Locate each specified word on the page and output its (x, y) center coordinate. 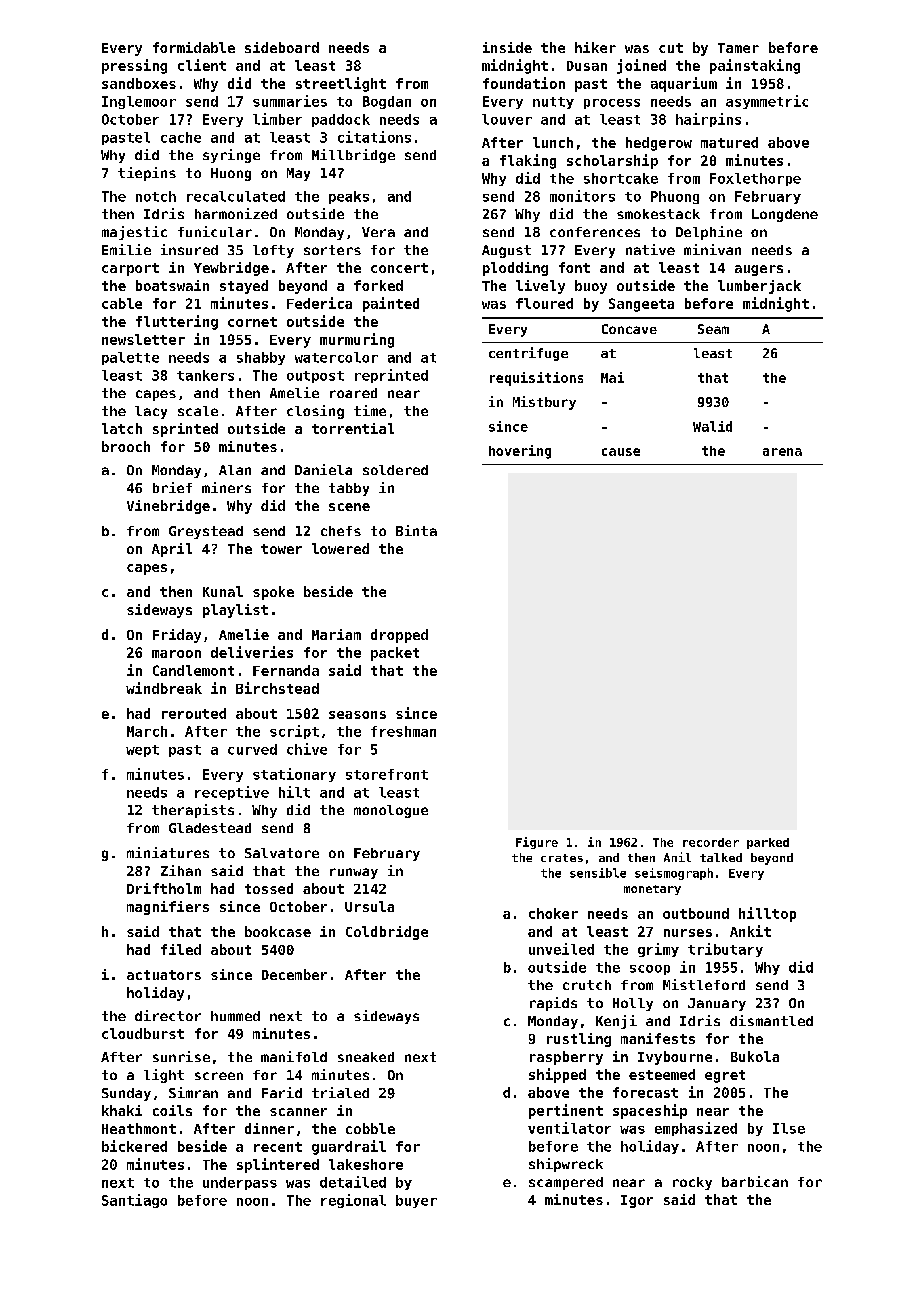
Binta (416, 530)
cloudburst (143, 1033)
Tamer (738, 48)
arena (782, 452)
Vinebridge (168, 507)
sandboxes (139, 83)
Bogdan (387, 102)
